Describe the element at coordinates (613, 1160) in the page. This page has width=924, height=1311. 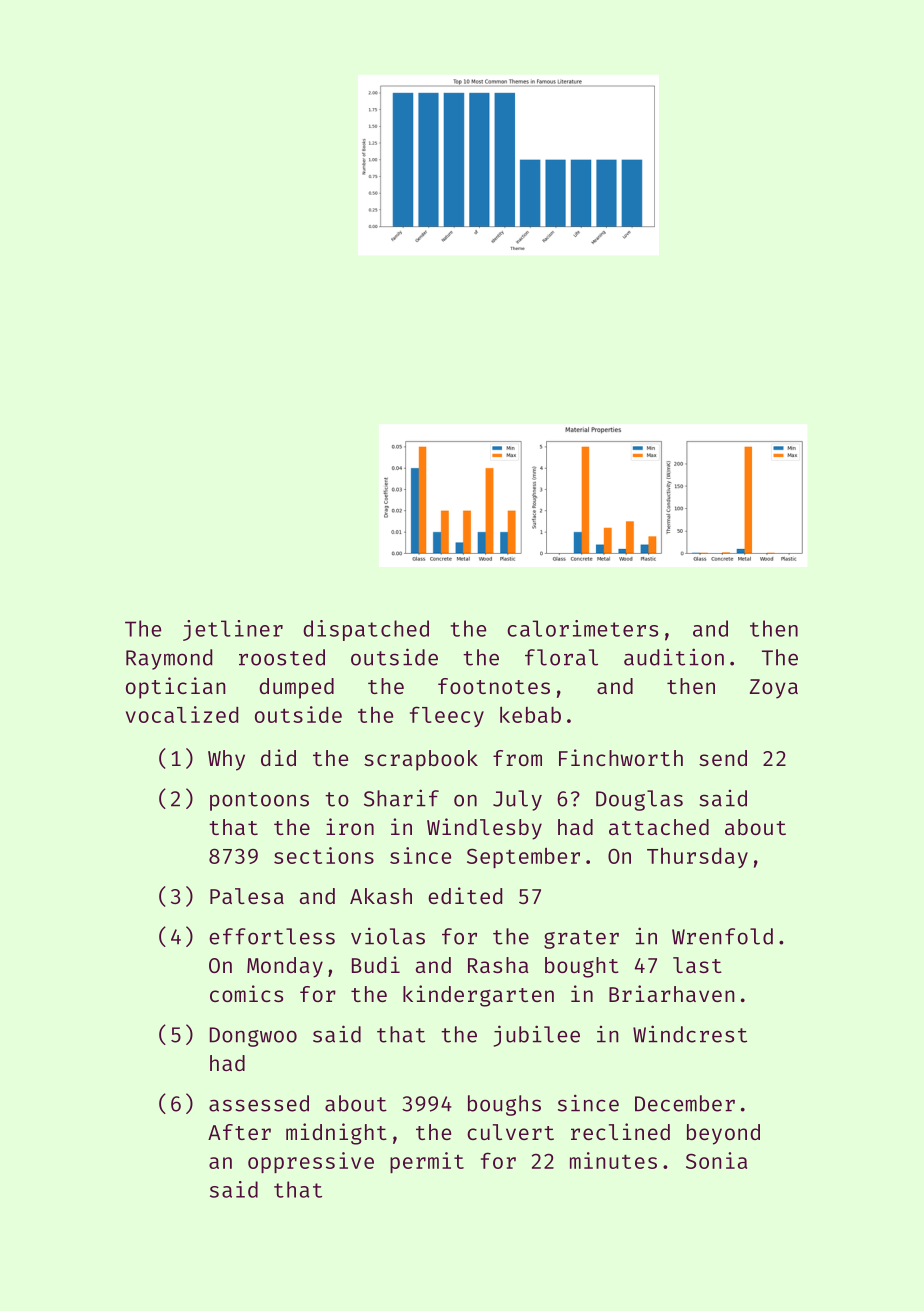
I see `minutes` at that location.
